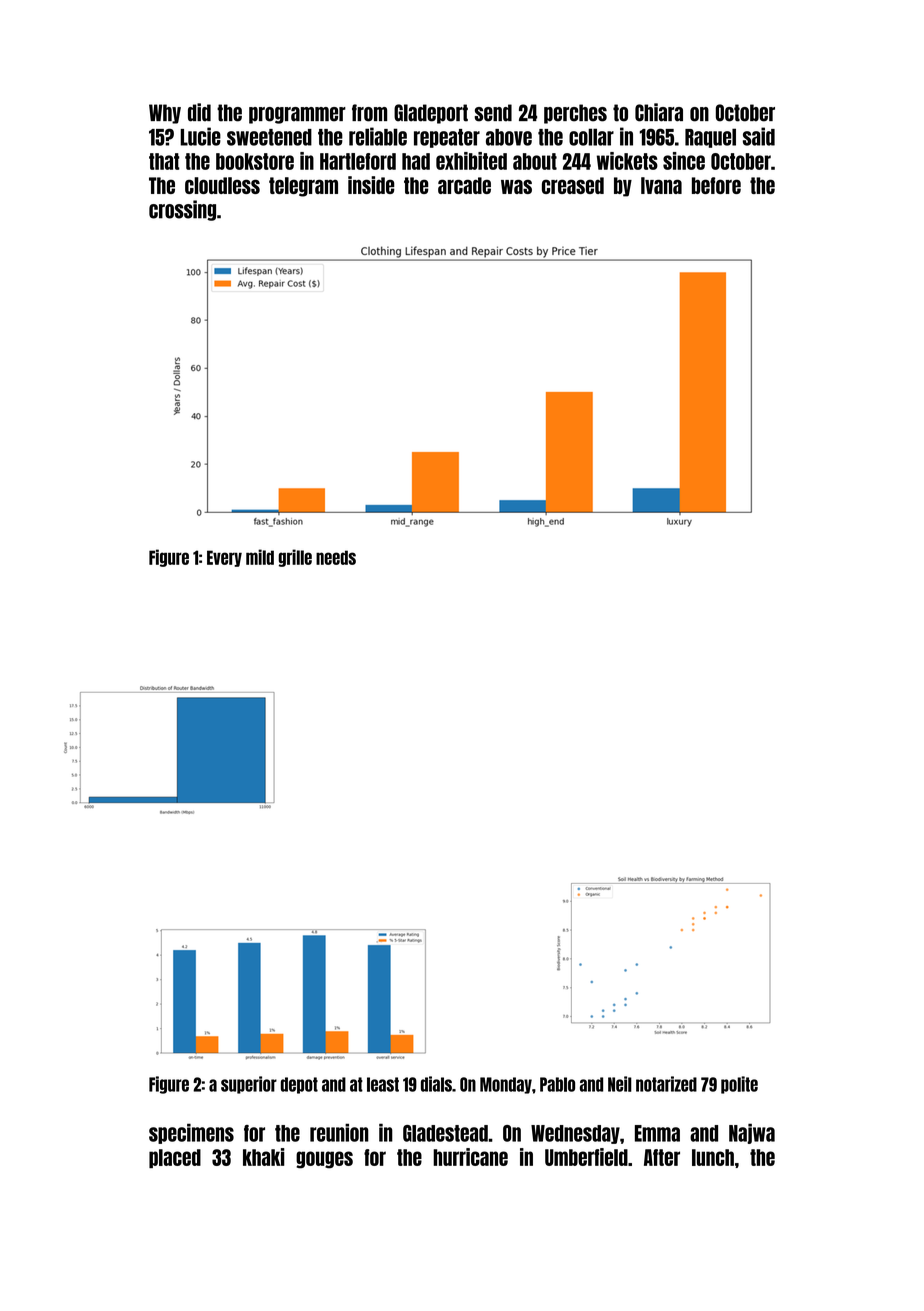 This screenshot has height=1311, width=924. I want to click on Gladeport, so click(431, 114).
